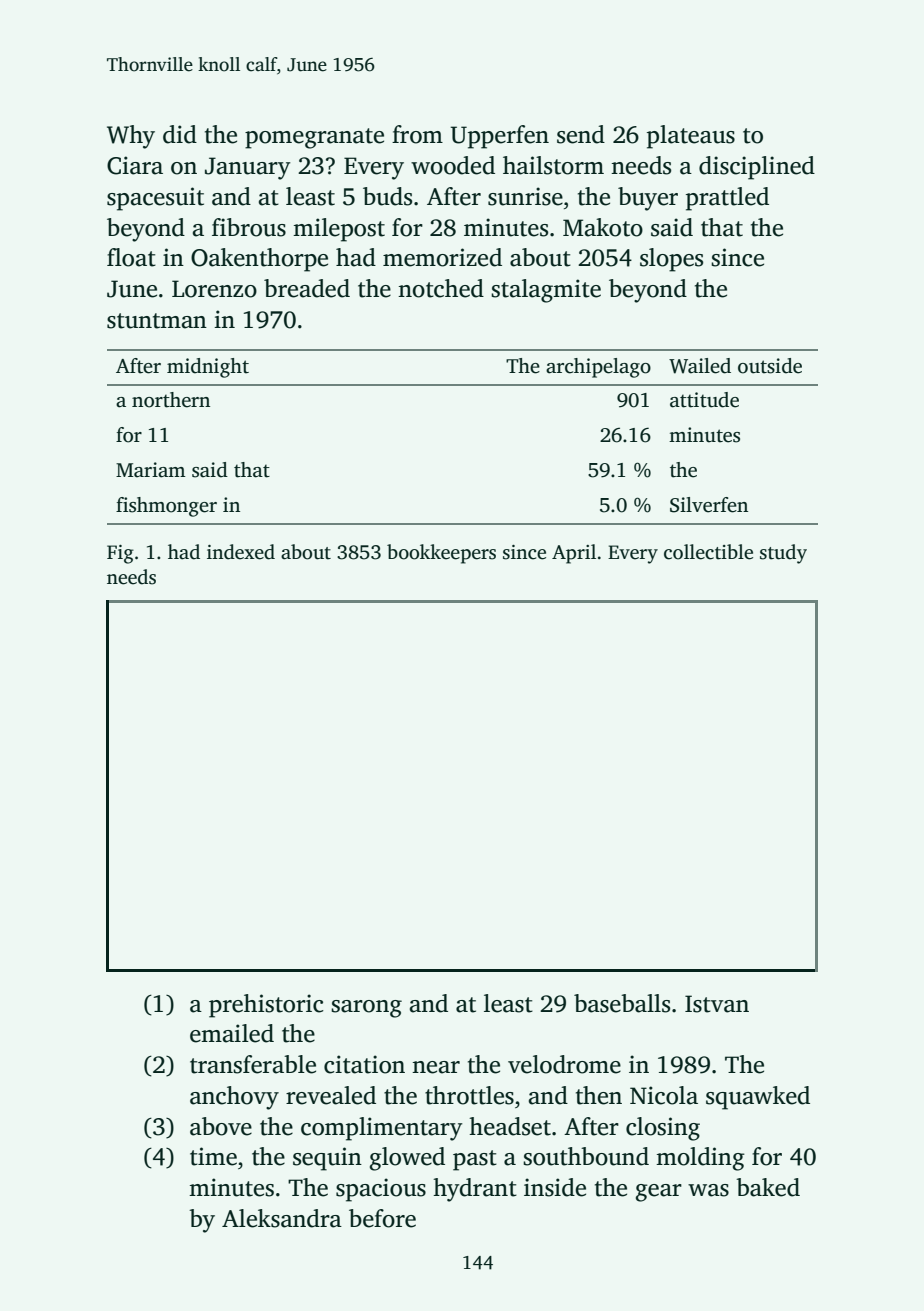  I want to click on bookkeepers, so click(441, 554).
